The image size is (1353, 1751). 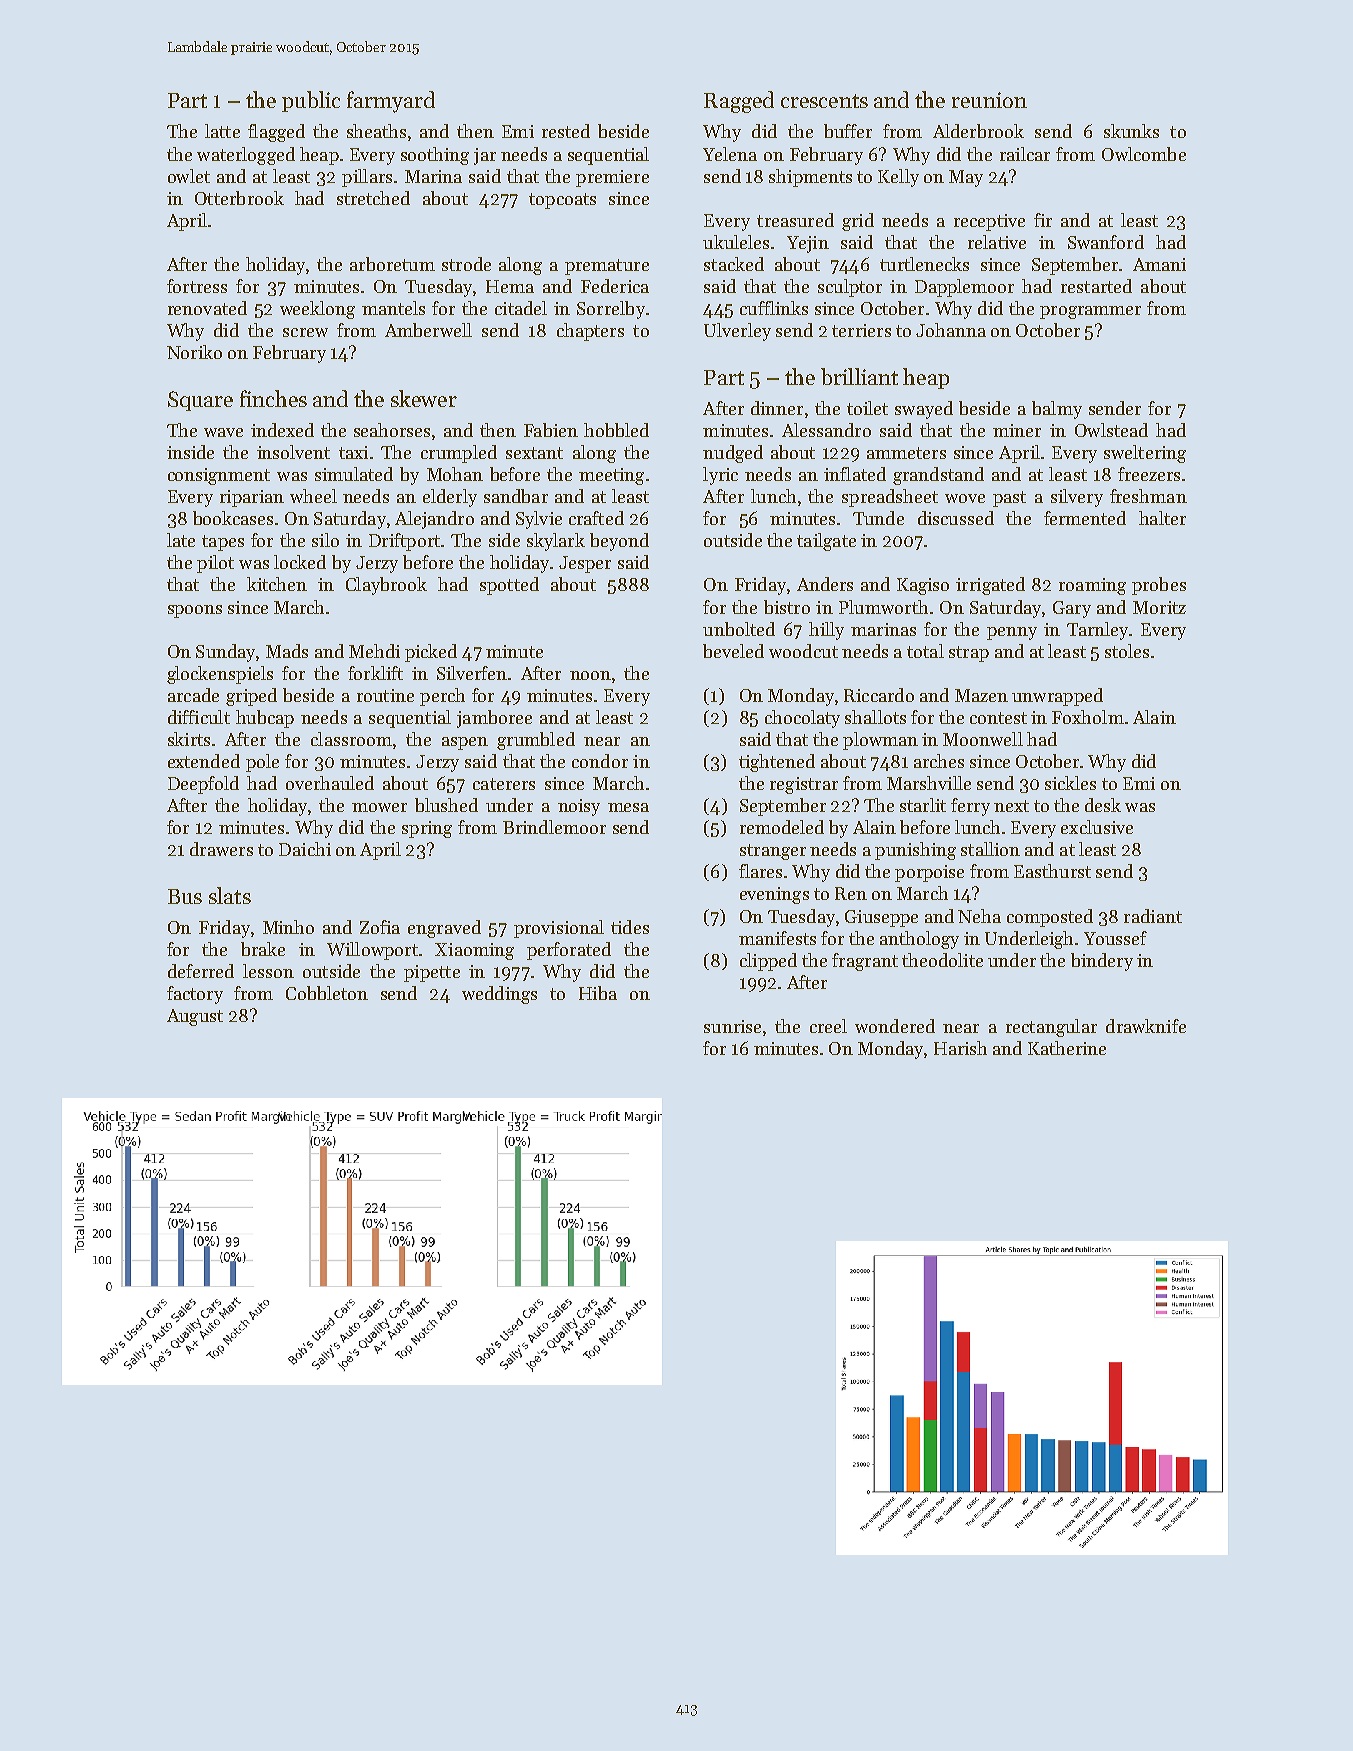 I want to click on Owlcombe, so click(x=1144, y=154).
